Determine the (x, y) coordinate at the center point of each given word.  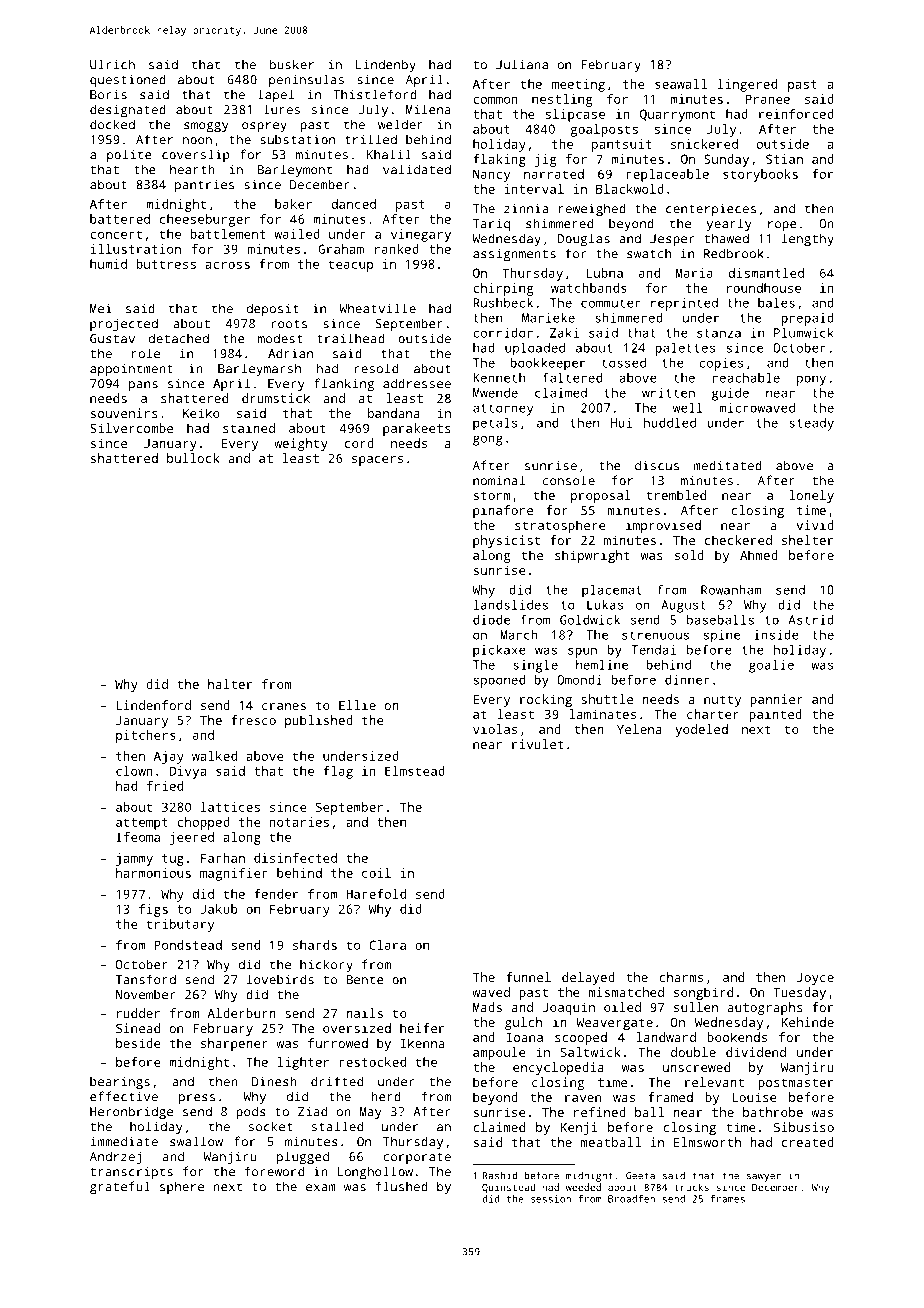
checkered (738, 540)
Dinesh (274, 1081)
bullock (193, 458)
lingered (747, 85)
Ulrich (112, 64)
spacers (377, 461)
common (495, 100)
